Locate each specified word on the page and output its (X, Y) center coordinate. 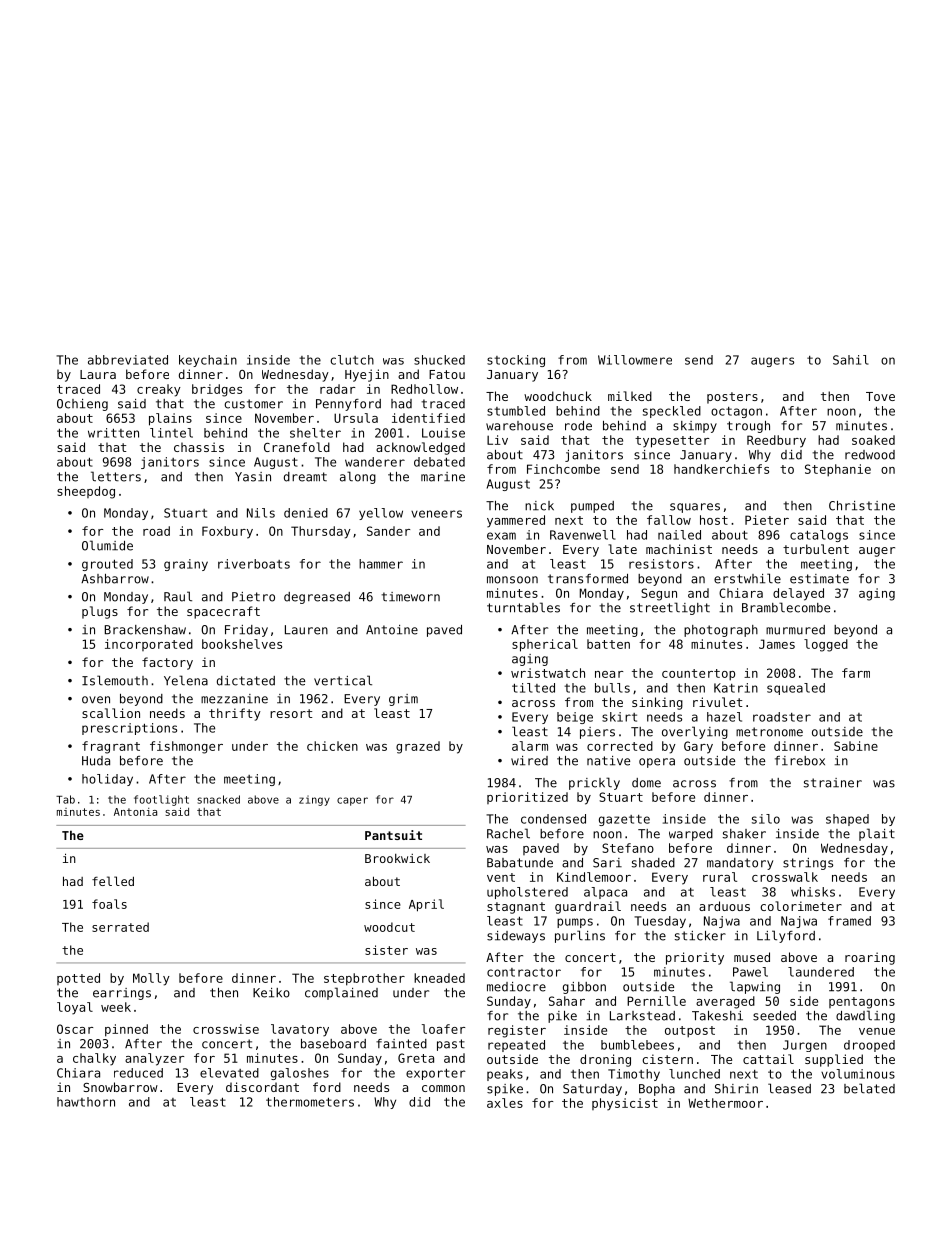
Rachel (508, 833)
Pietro (253, 597)
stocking (516, 361)
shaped (847, 820)
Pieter (767, 520)
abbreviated (128, 360)
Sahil (851, 360)
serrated (120, 927)
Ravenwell (583, 535)
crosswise (226, 1029)
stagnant (516, 908)
